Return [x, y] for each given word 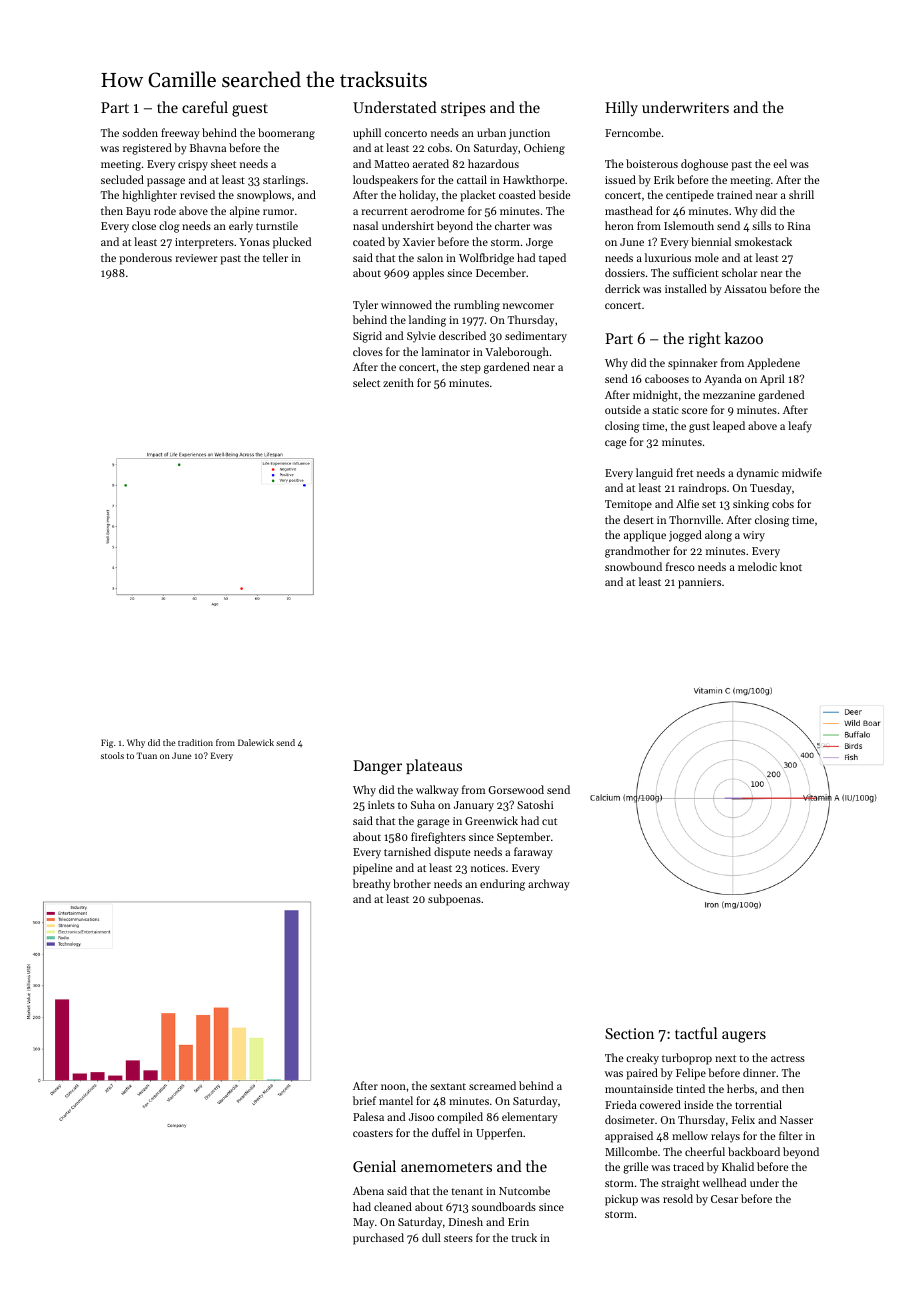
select [366, 382]
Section [629, 1033]
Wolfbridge [486, 259]
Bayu [138, 212]
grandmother [637, 552]
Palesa [368, 1116]
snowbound [633, 566]
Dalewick [256, 742]
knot [791, 566]
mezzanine [729, 395]
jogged [685, 536]
